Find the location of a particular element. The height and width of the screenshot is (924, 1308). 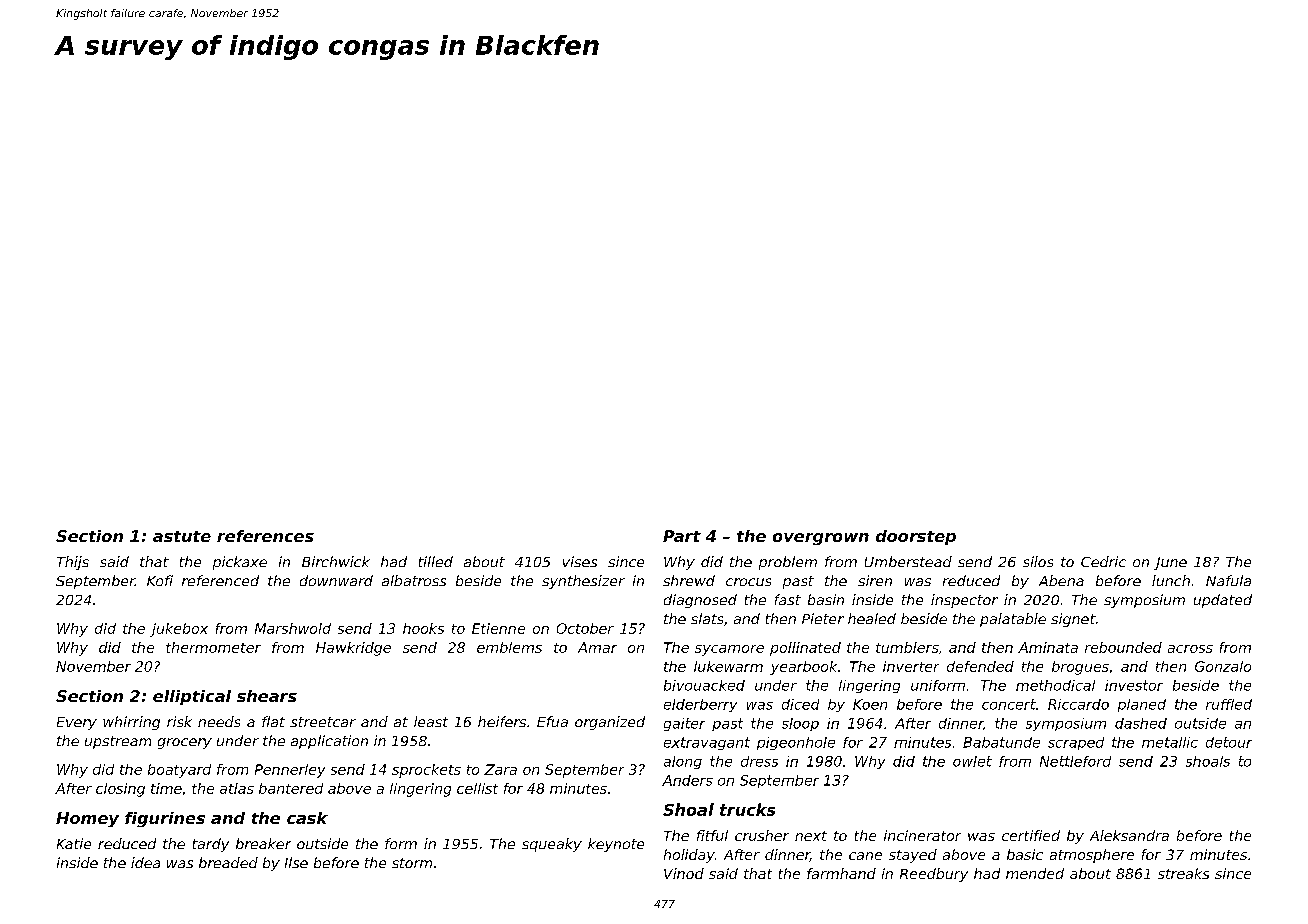

atlas is located at coordinates (237, 788).
